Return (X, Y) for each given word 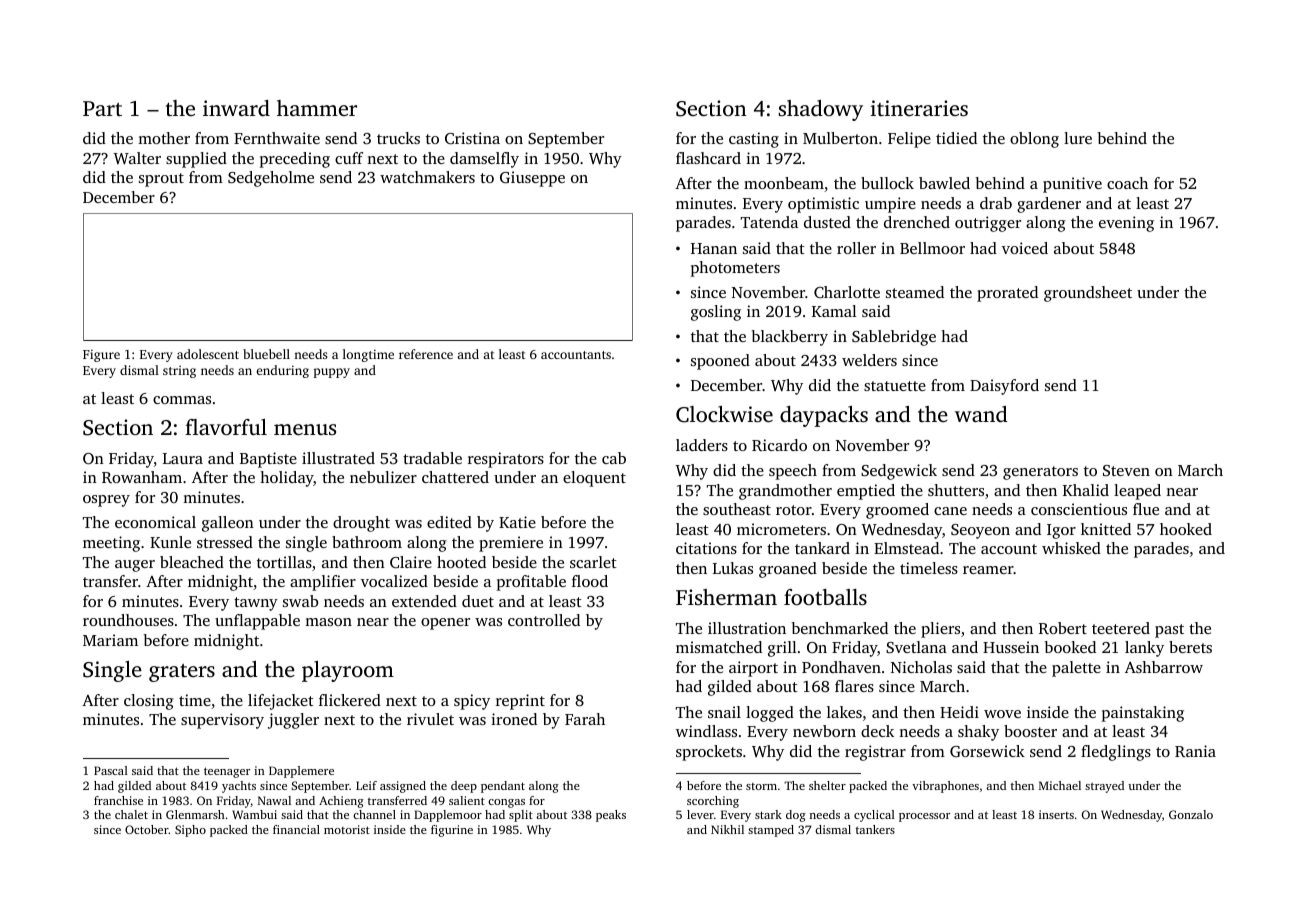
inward (236, 108)
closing (149, 702)
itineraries (919, 108)
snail (724, 712)
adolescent (208, 354)
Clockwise (724, 414)
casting (754, 140)
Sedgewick (899, 472)
